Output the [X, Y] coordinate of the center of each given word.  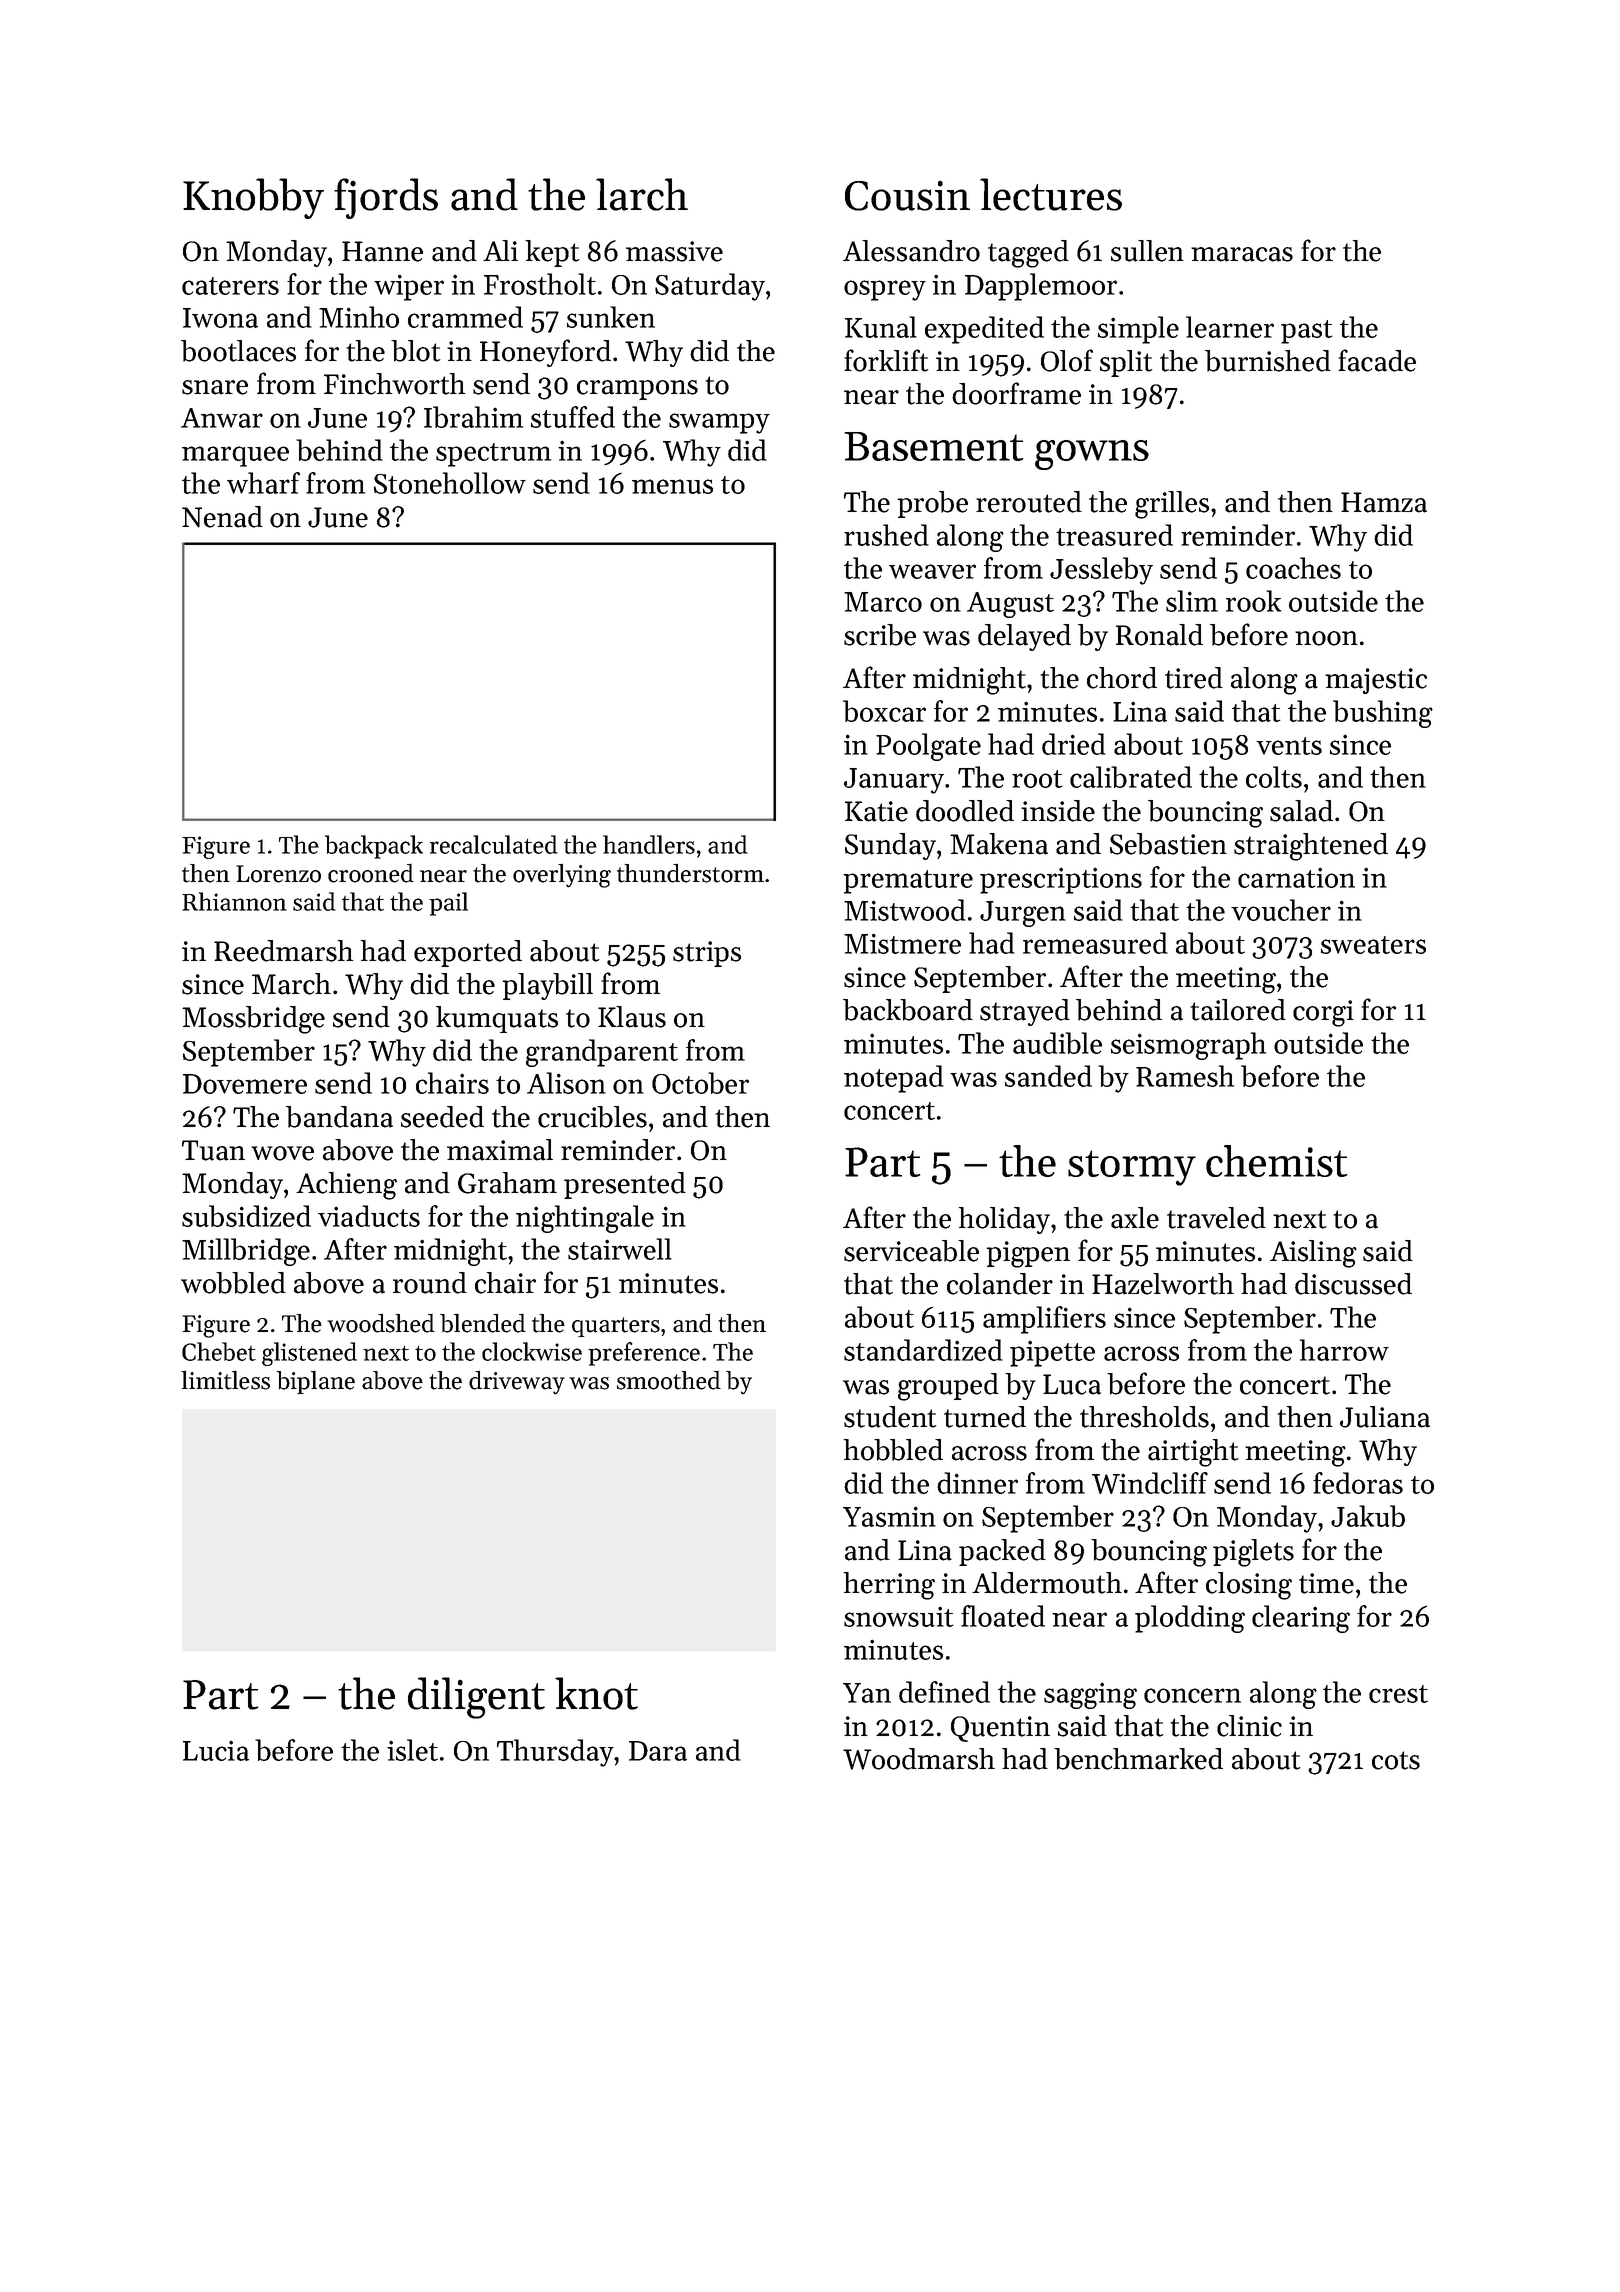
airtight [1193, 1453]
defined [944, 1692]
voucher [1281, 910]
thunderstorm [690, 873]
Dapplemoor [1041, 287]
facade [1377, 360]
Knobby [253, 198]
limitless [225, 1380]
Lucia [216, 1750]
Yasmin [889, 1516]
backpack [374, 847]
